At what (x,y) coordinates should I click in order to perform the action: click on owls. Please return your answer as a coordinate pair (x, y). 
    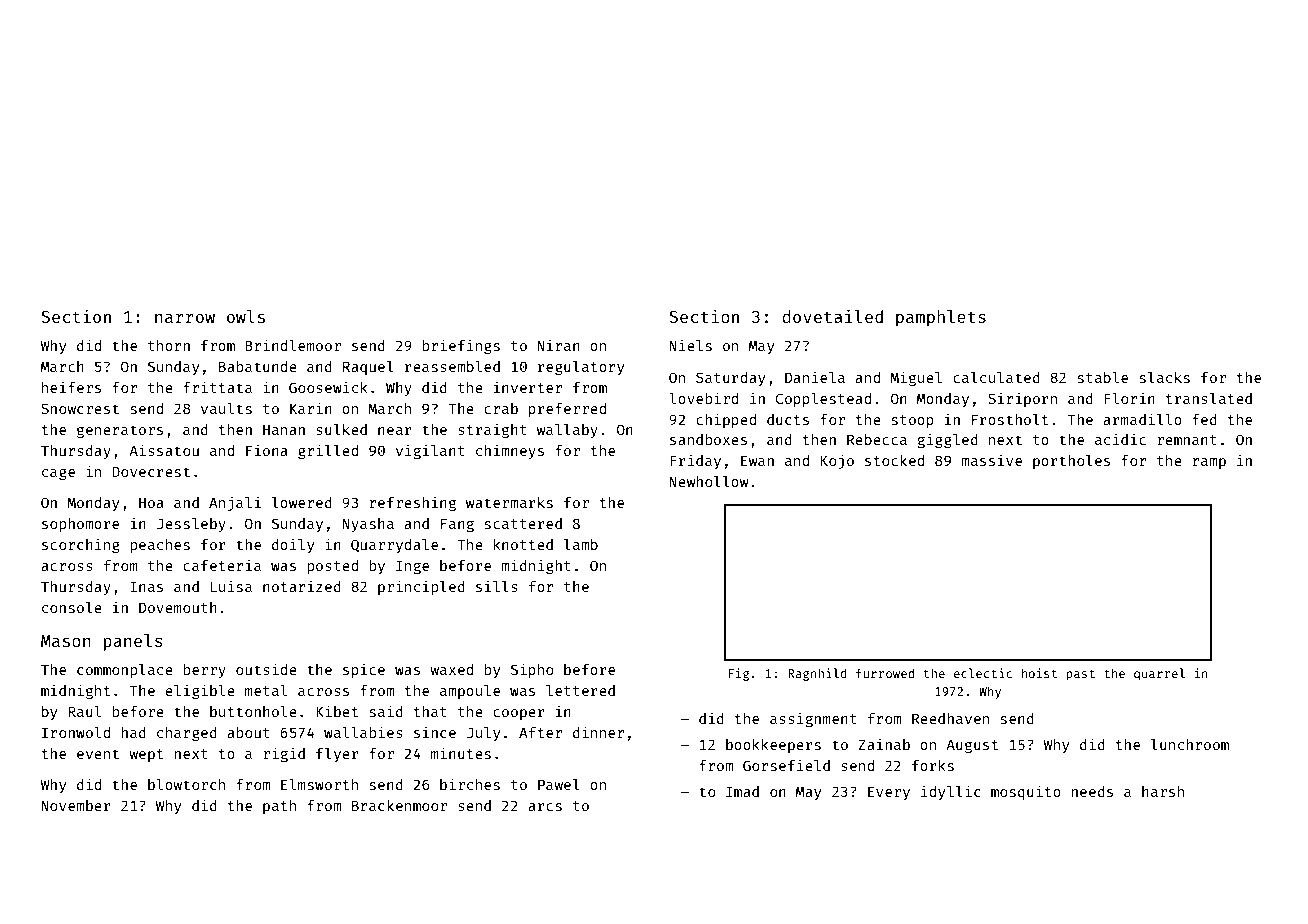
    Looking at the image, I should click on (246, 316).
